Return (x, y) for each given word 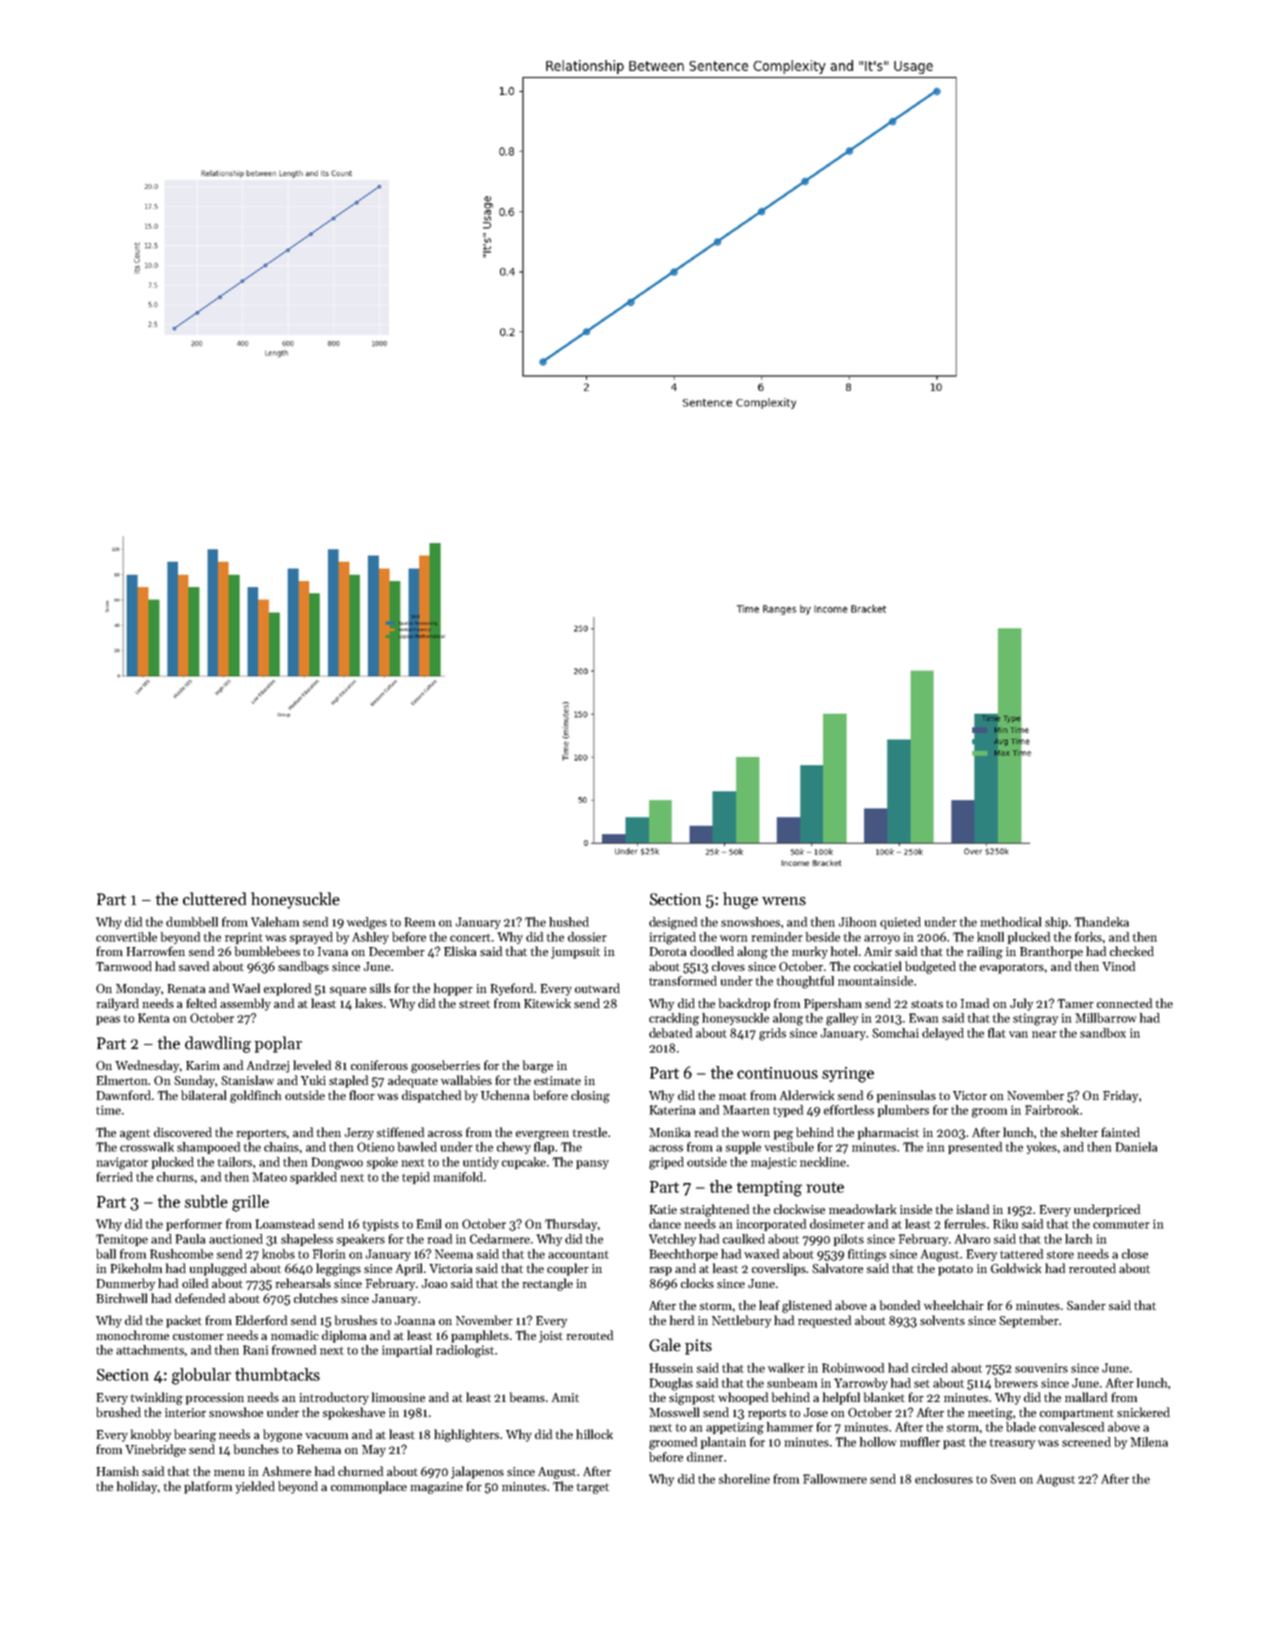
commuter (1121, 1225)
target (593, 1488)
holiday (137, 1487)
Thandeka (1101, 922)
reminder (777, 937)
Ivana (333, 951)
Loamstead (285, 1224)
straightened (714, 1210)
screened (1086, 1442)
